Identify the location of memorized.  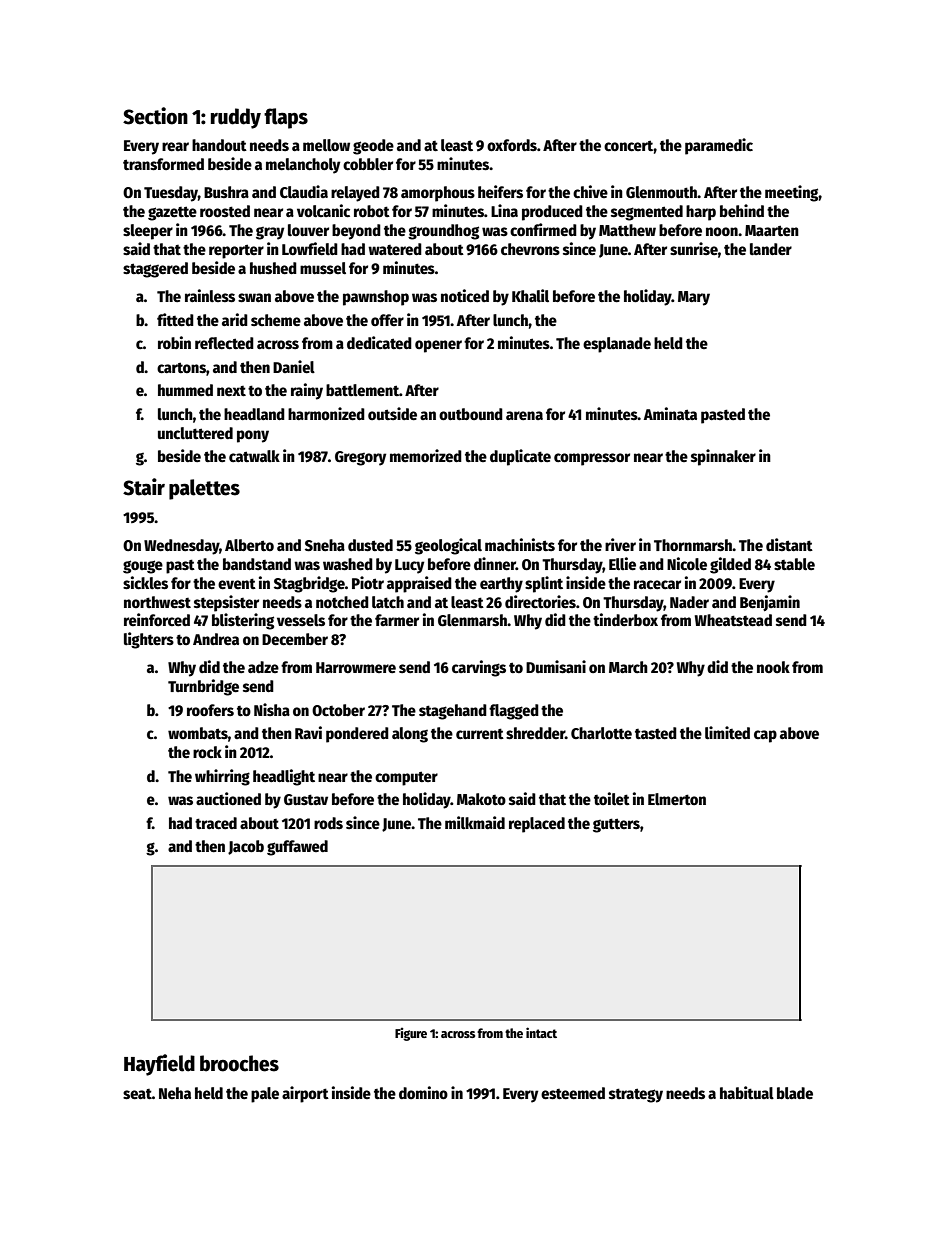
(426, 456).
